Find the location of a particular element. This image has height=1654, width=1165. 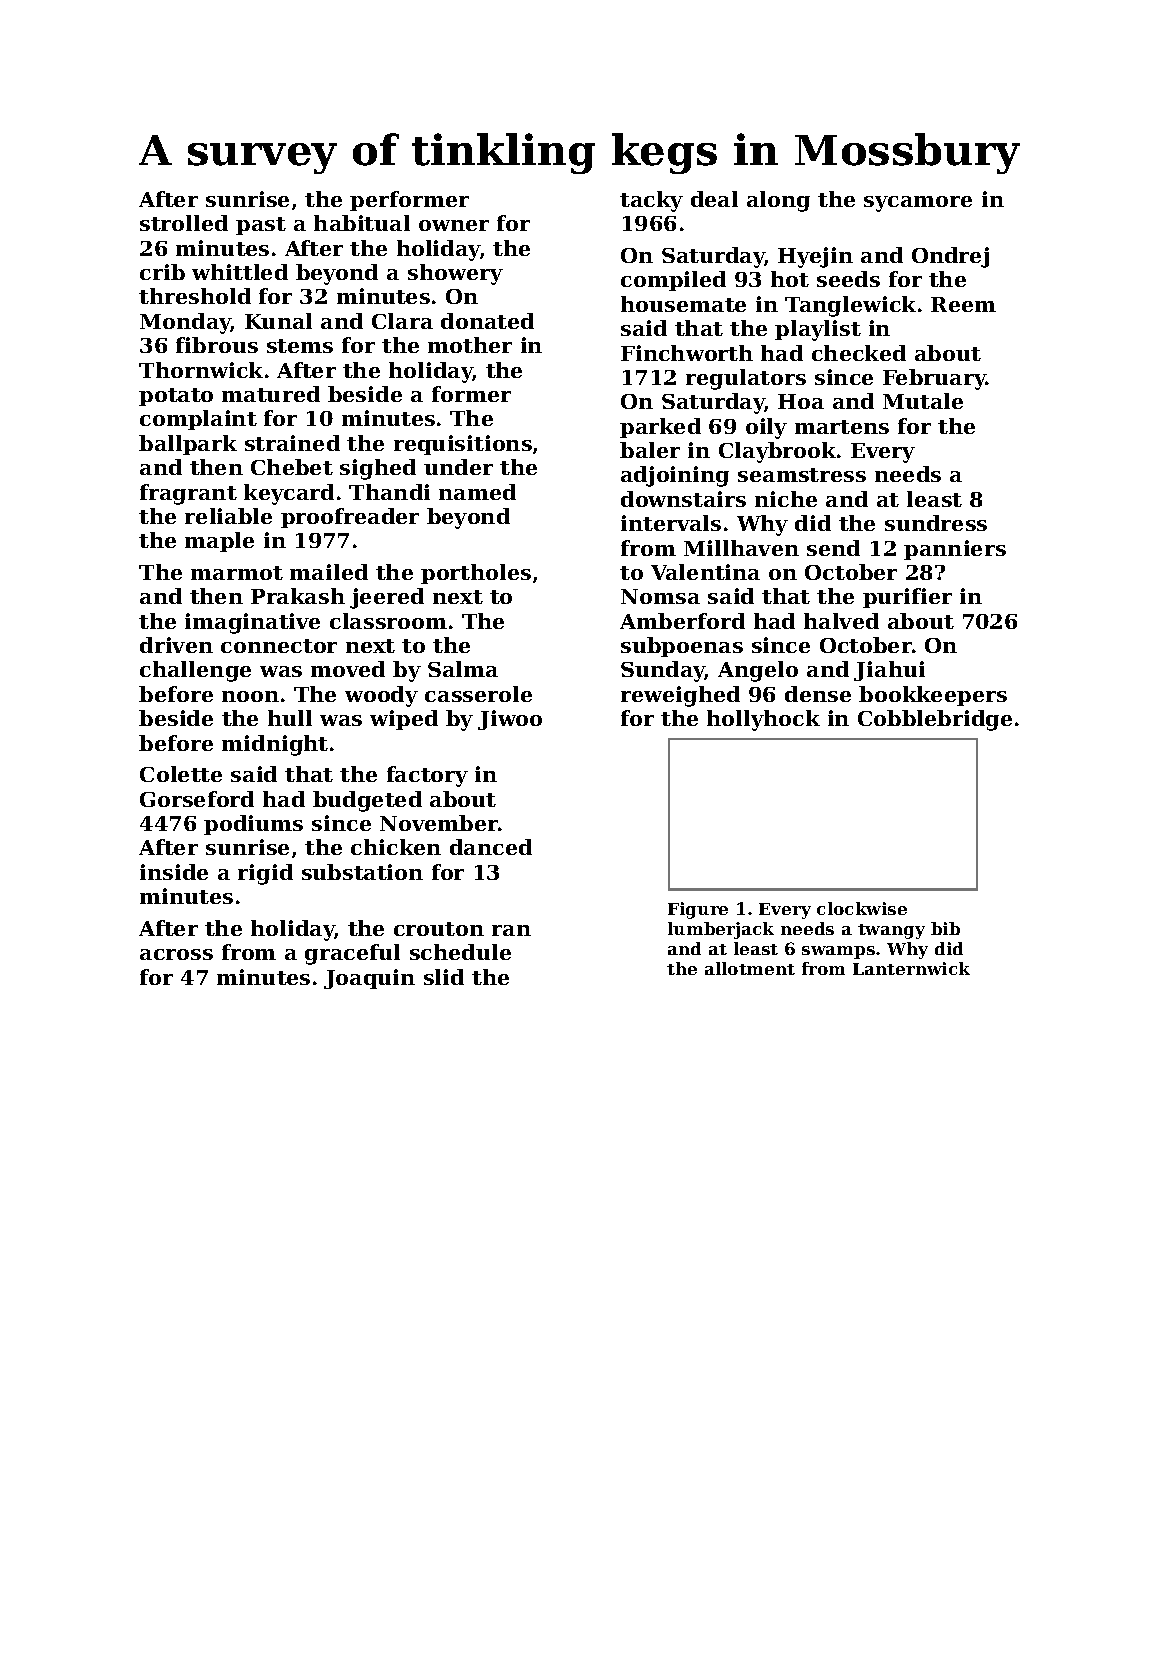

connector is located at coordinates (279, 646).
